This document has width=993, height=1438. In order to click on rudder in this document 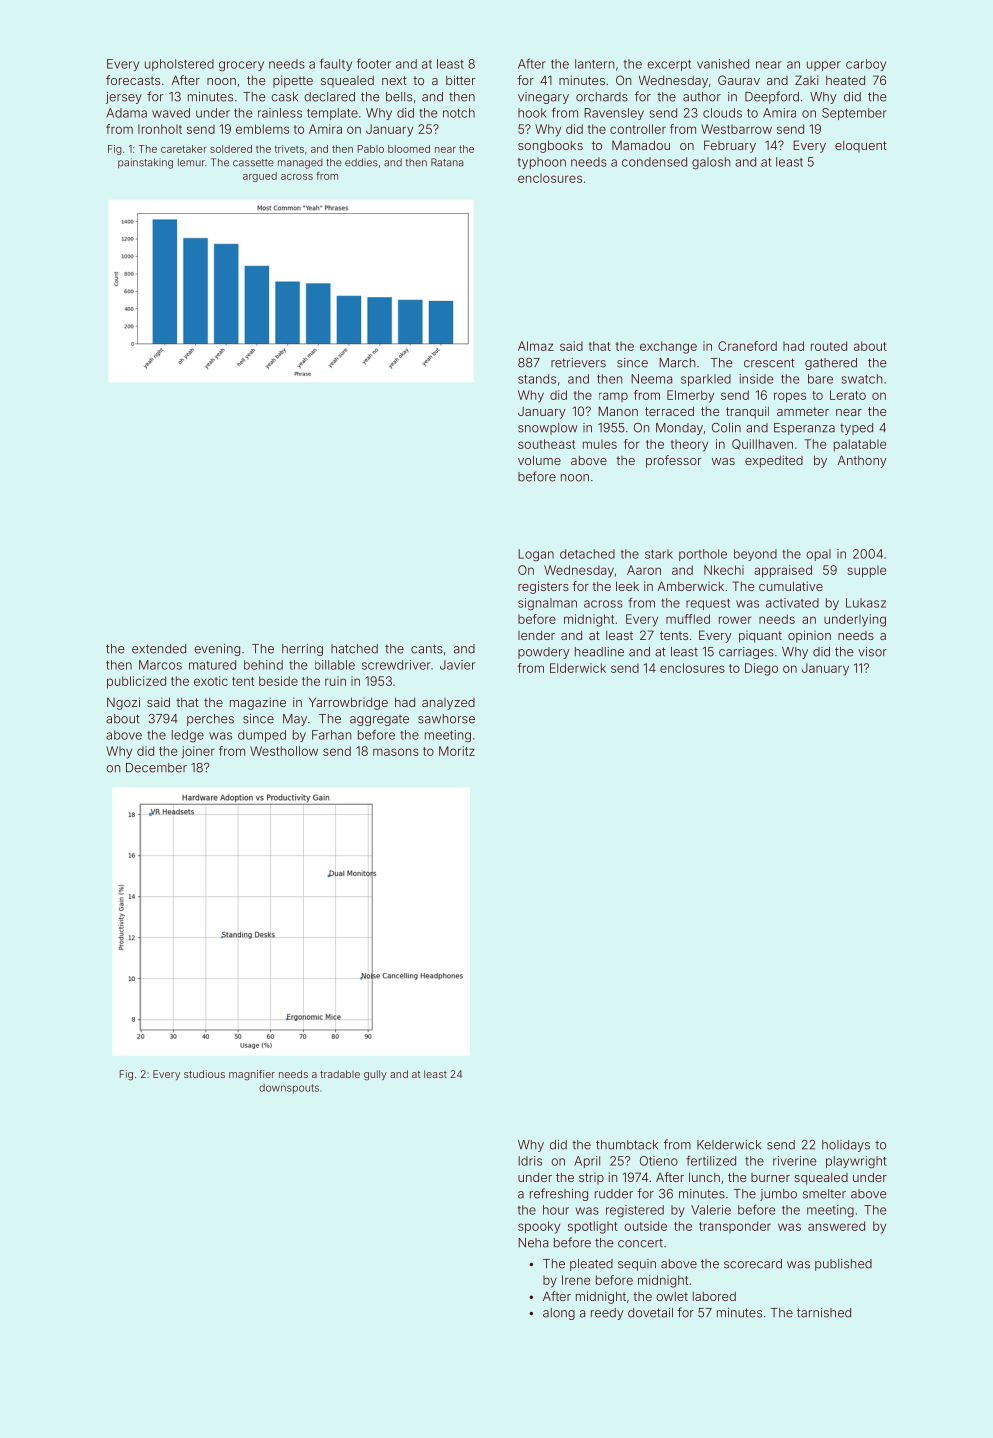, I will do `click(614, 1194)`.
